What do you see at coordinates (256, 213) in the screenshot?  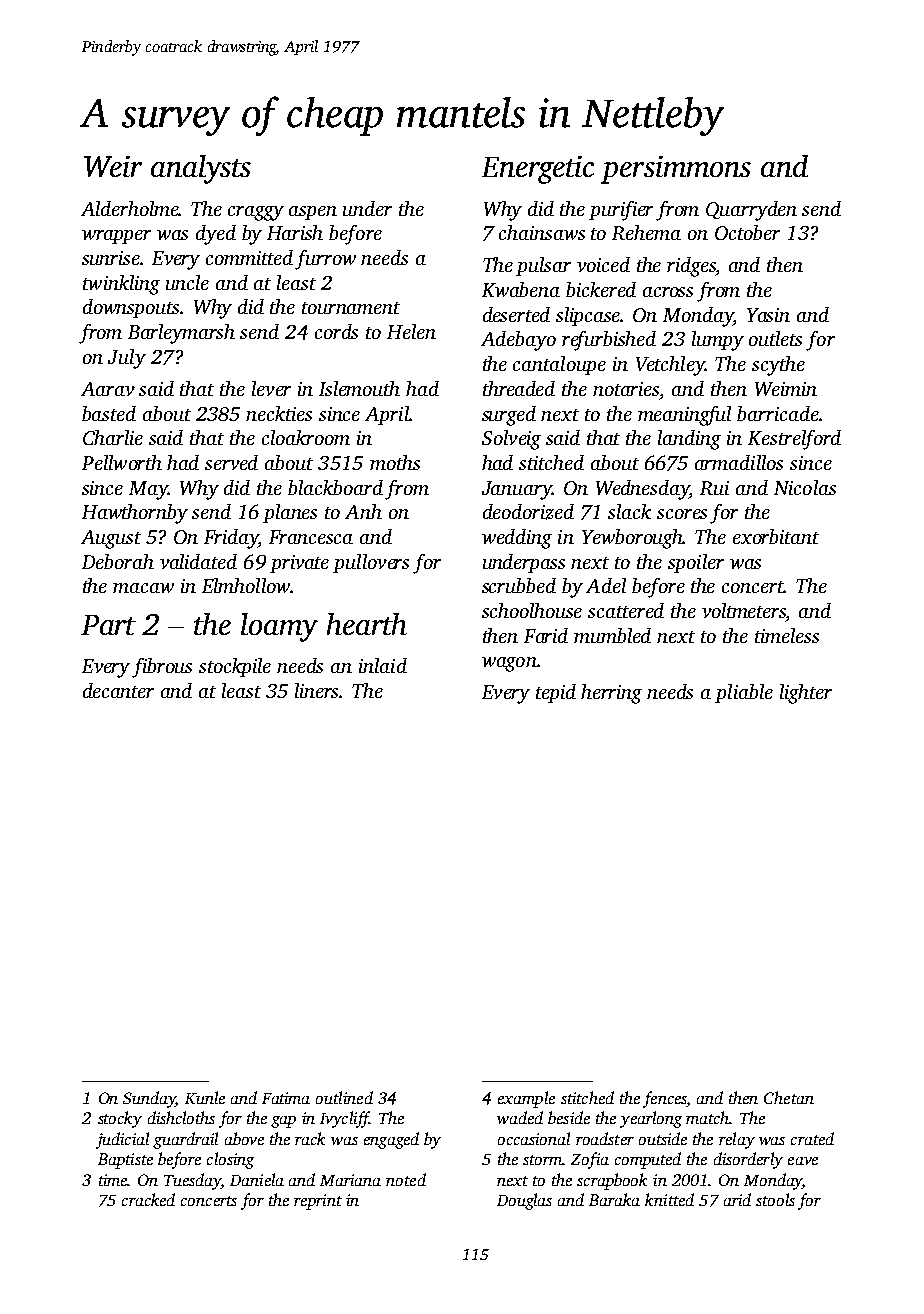 I see `craggy` at bounding box center [256, 213].
